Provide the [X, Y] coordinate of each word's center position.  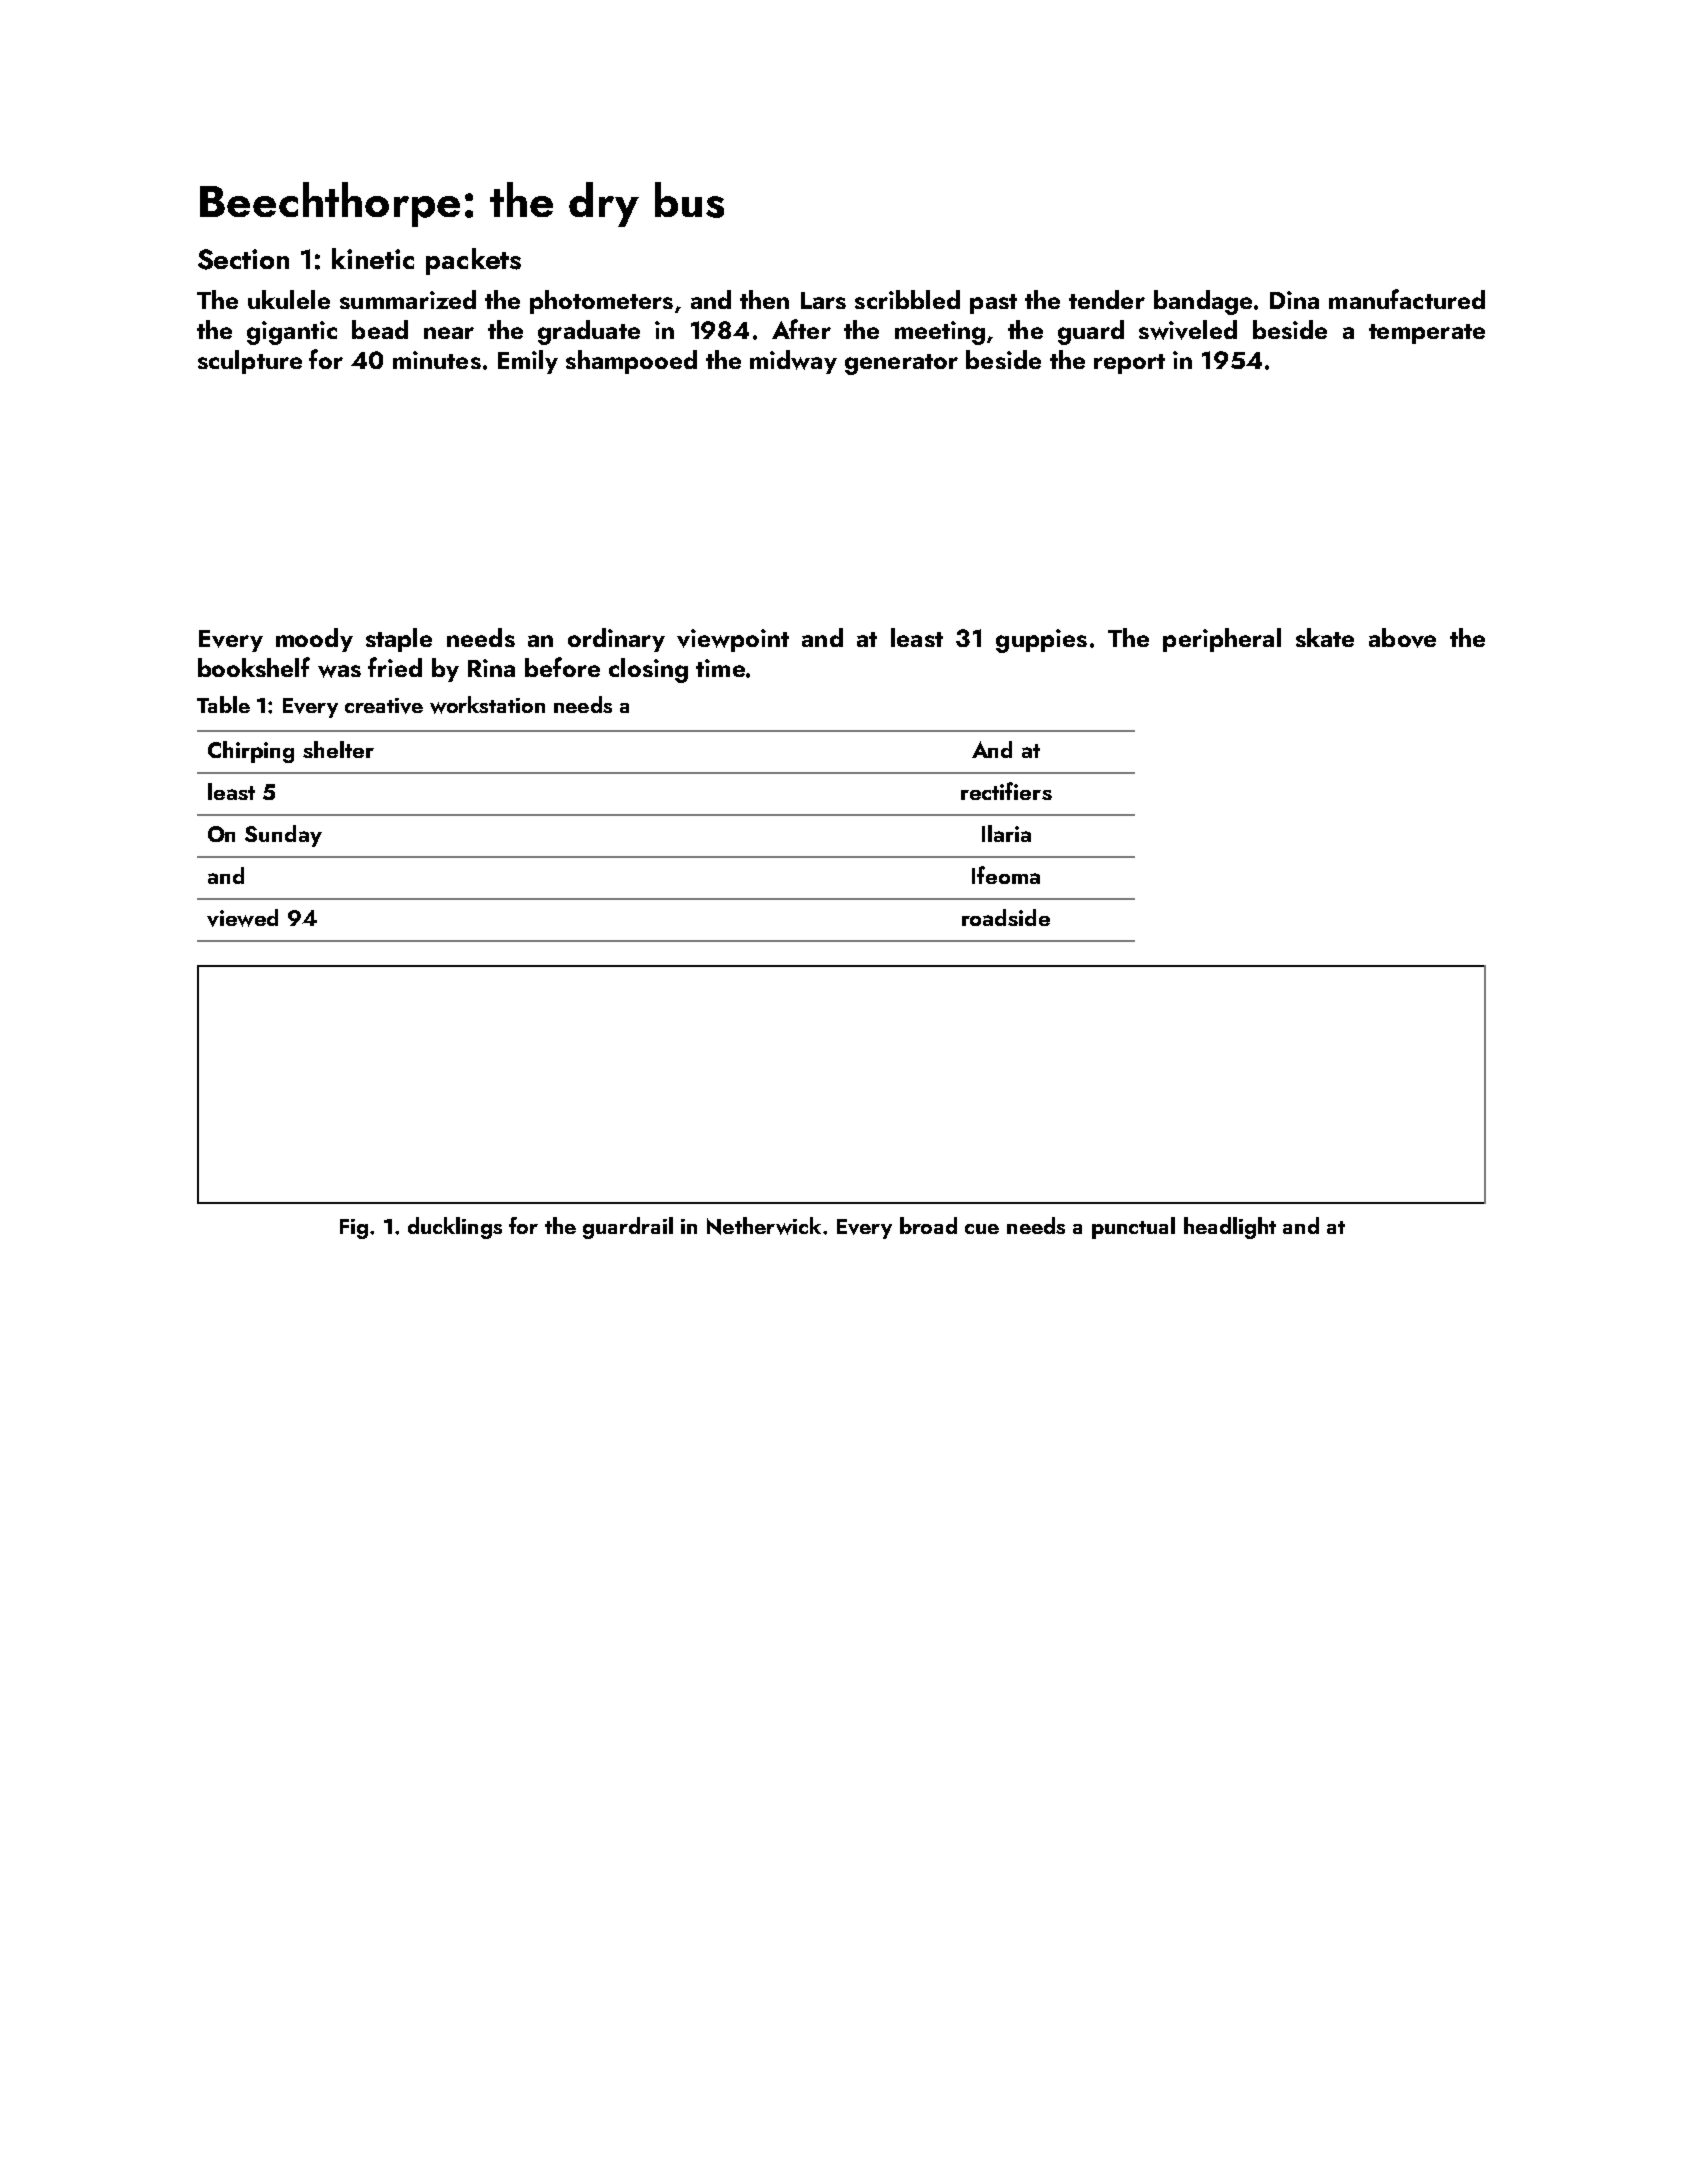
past [993, 304]
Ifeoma [1006, 875]
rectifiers [1006, 791]
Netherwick [764, 1226]
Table [223, 704]
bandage [1203, 302]
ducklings [455, 1228]
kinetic [373, 258]
